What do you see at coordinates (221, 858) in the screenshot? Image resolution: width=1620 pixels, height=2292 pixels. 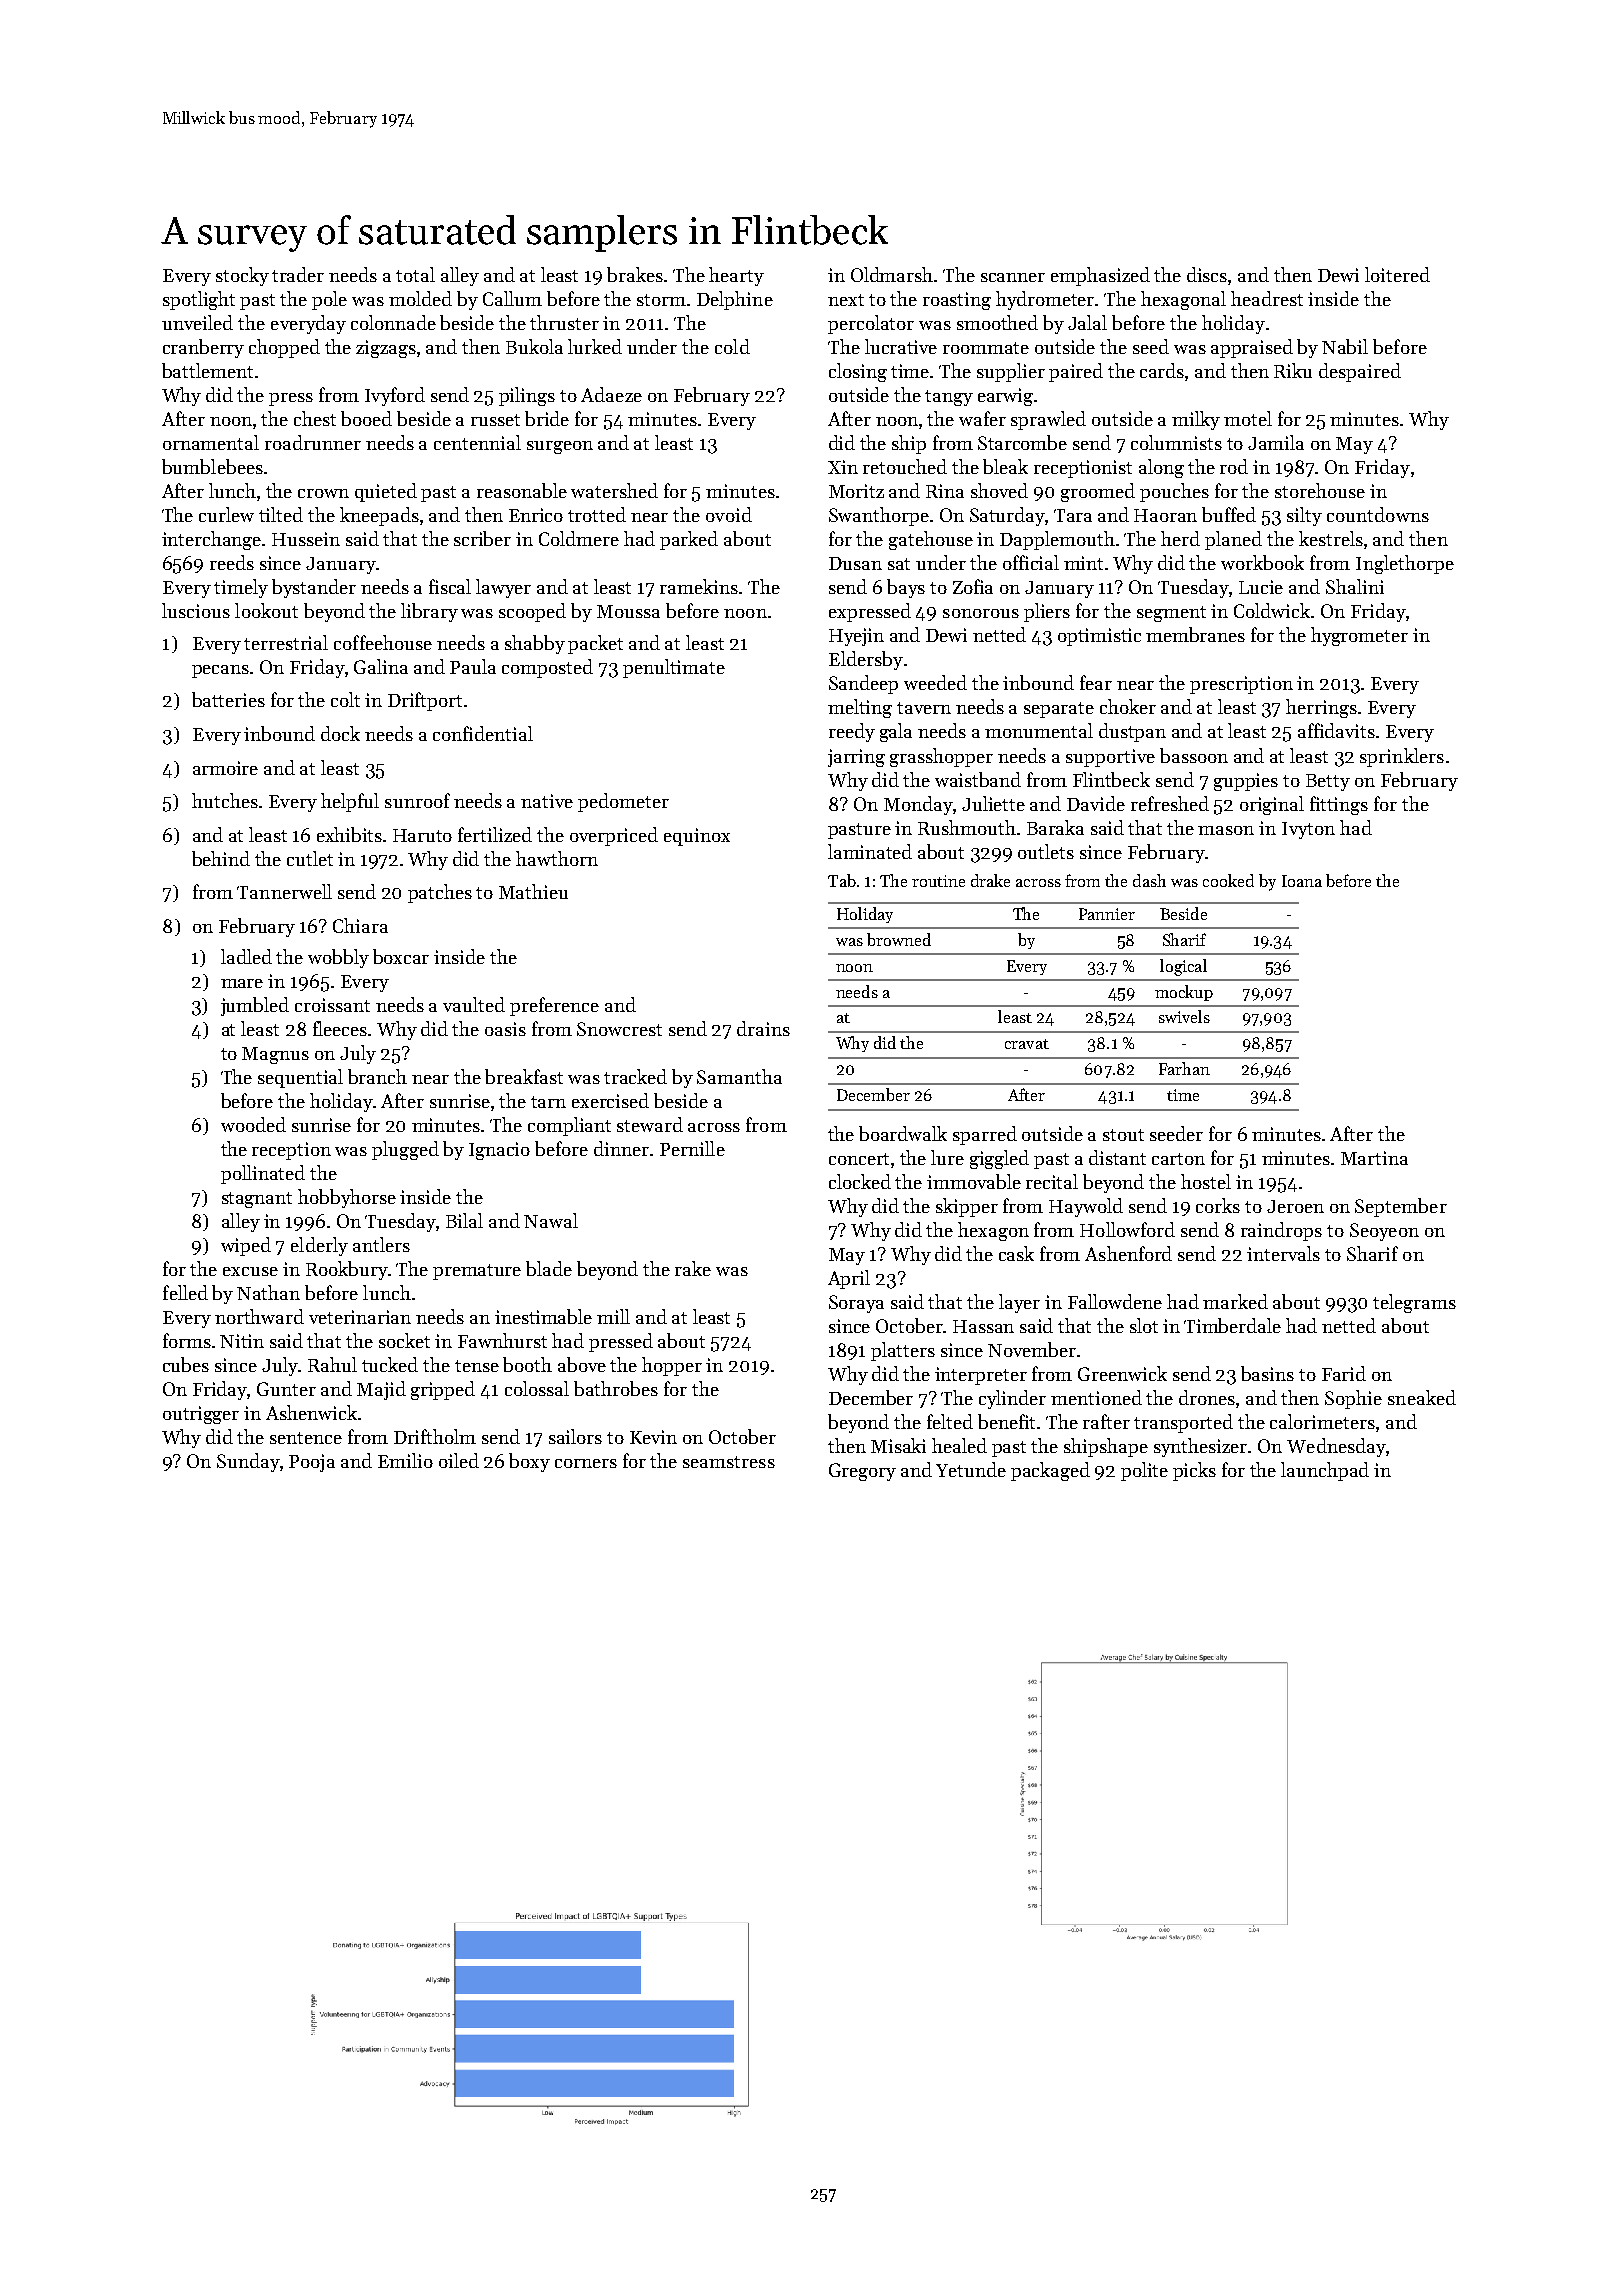 I see `behind` at bounding box center [221, 858].
